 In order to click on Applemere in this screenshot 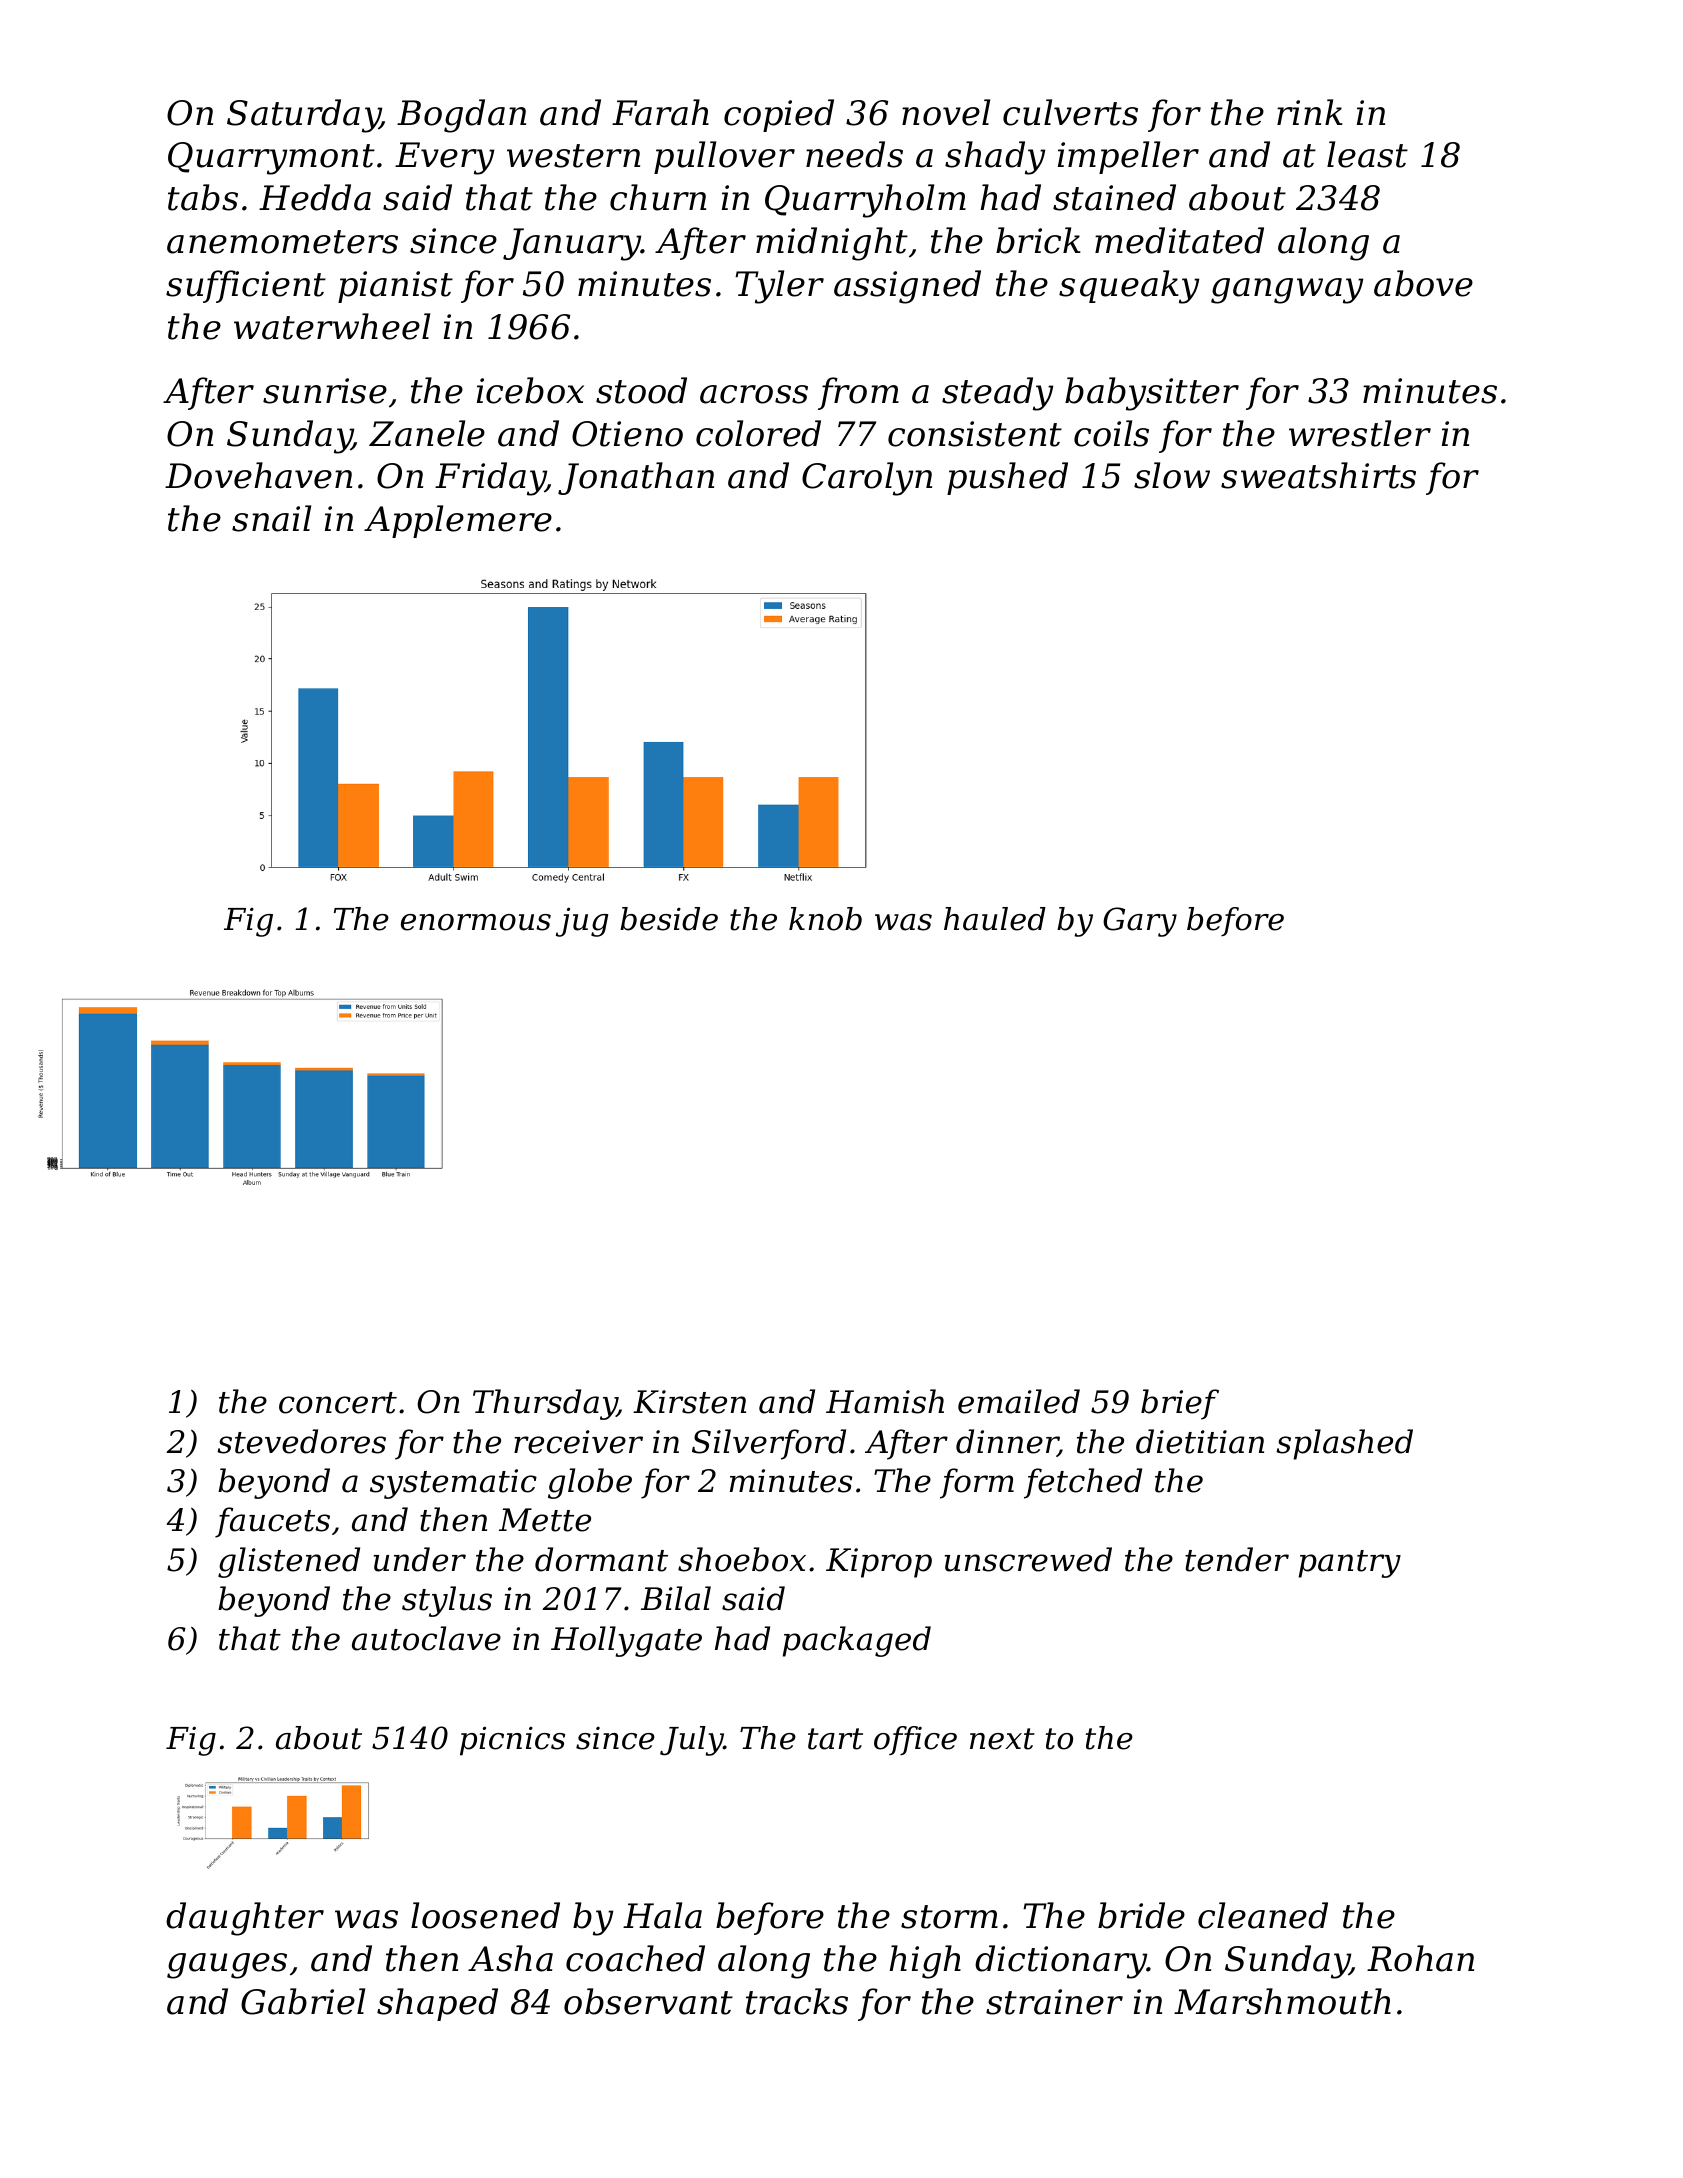, I will do `click(458, 521)`.
